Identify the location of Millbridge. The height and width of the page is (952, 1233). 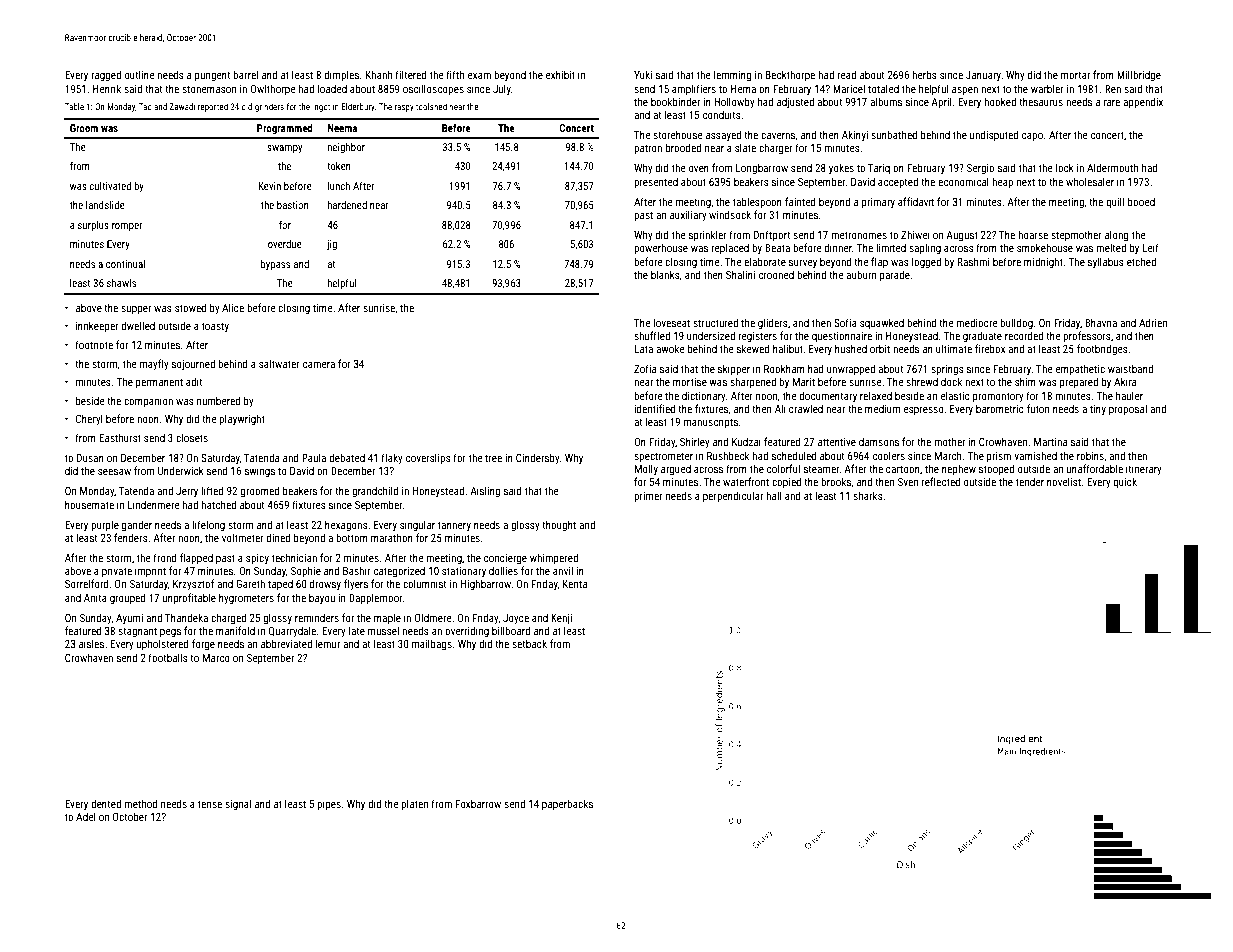
(1139, 76).
